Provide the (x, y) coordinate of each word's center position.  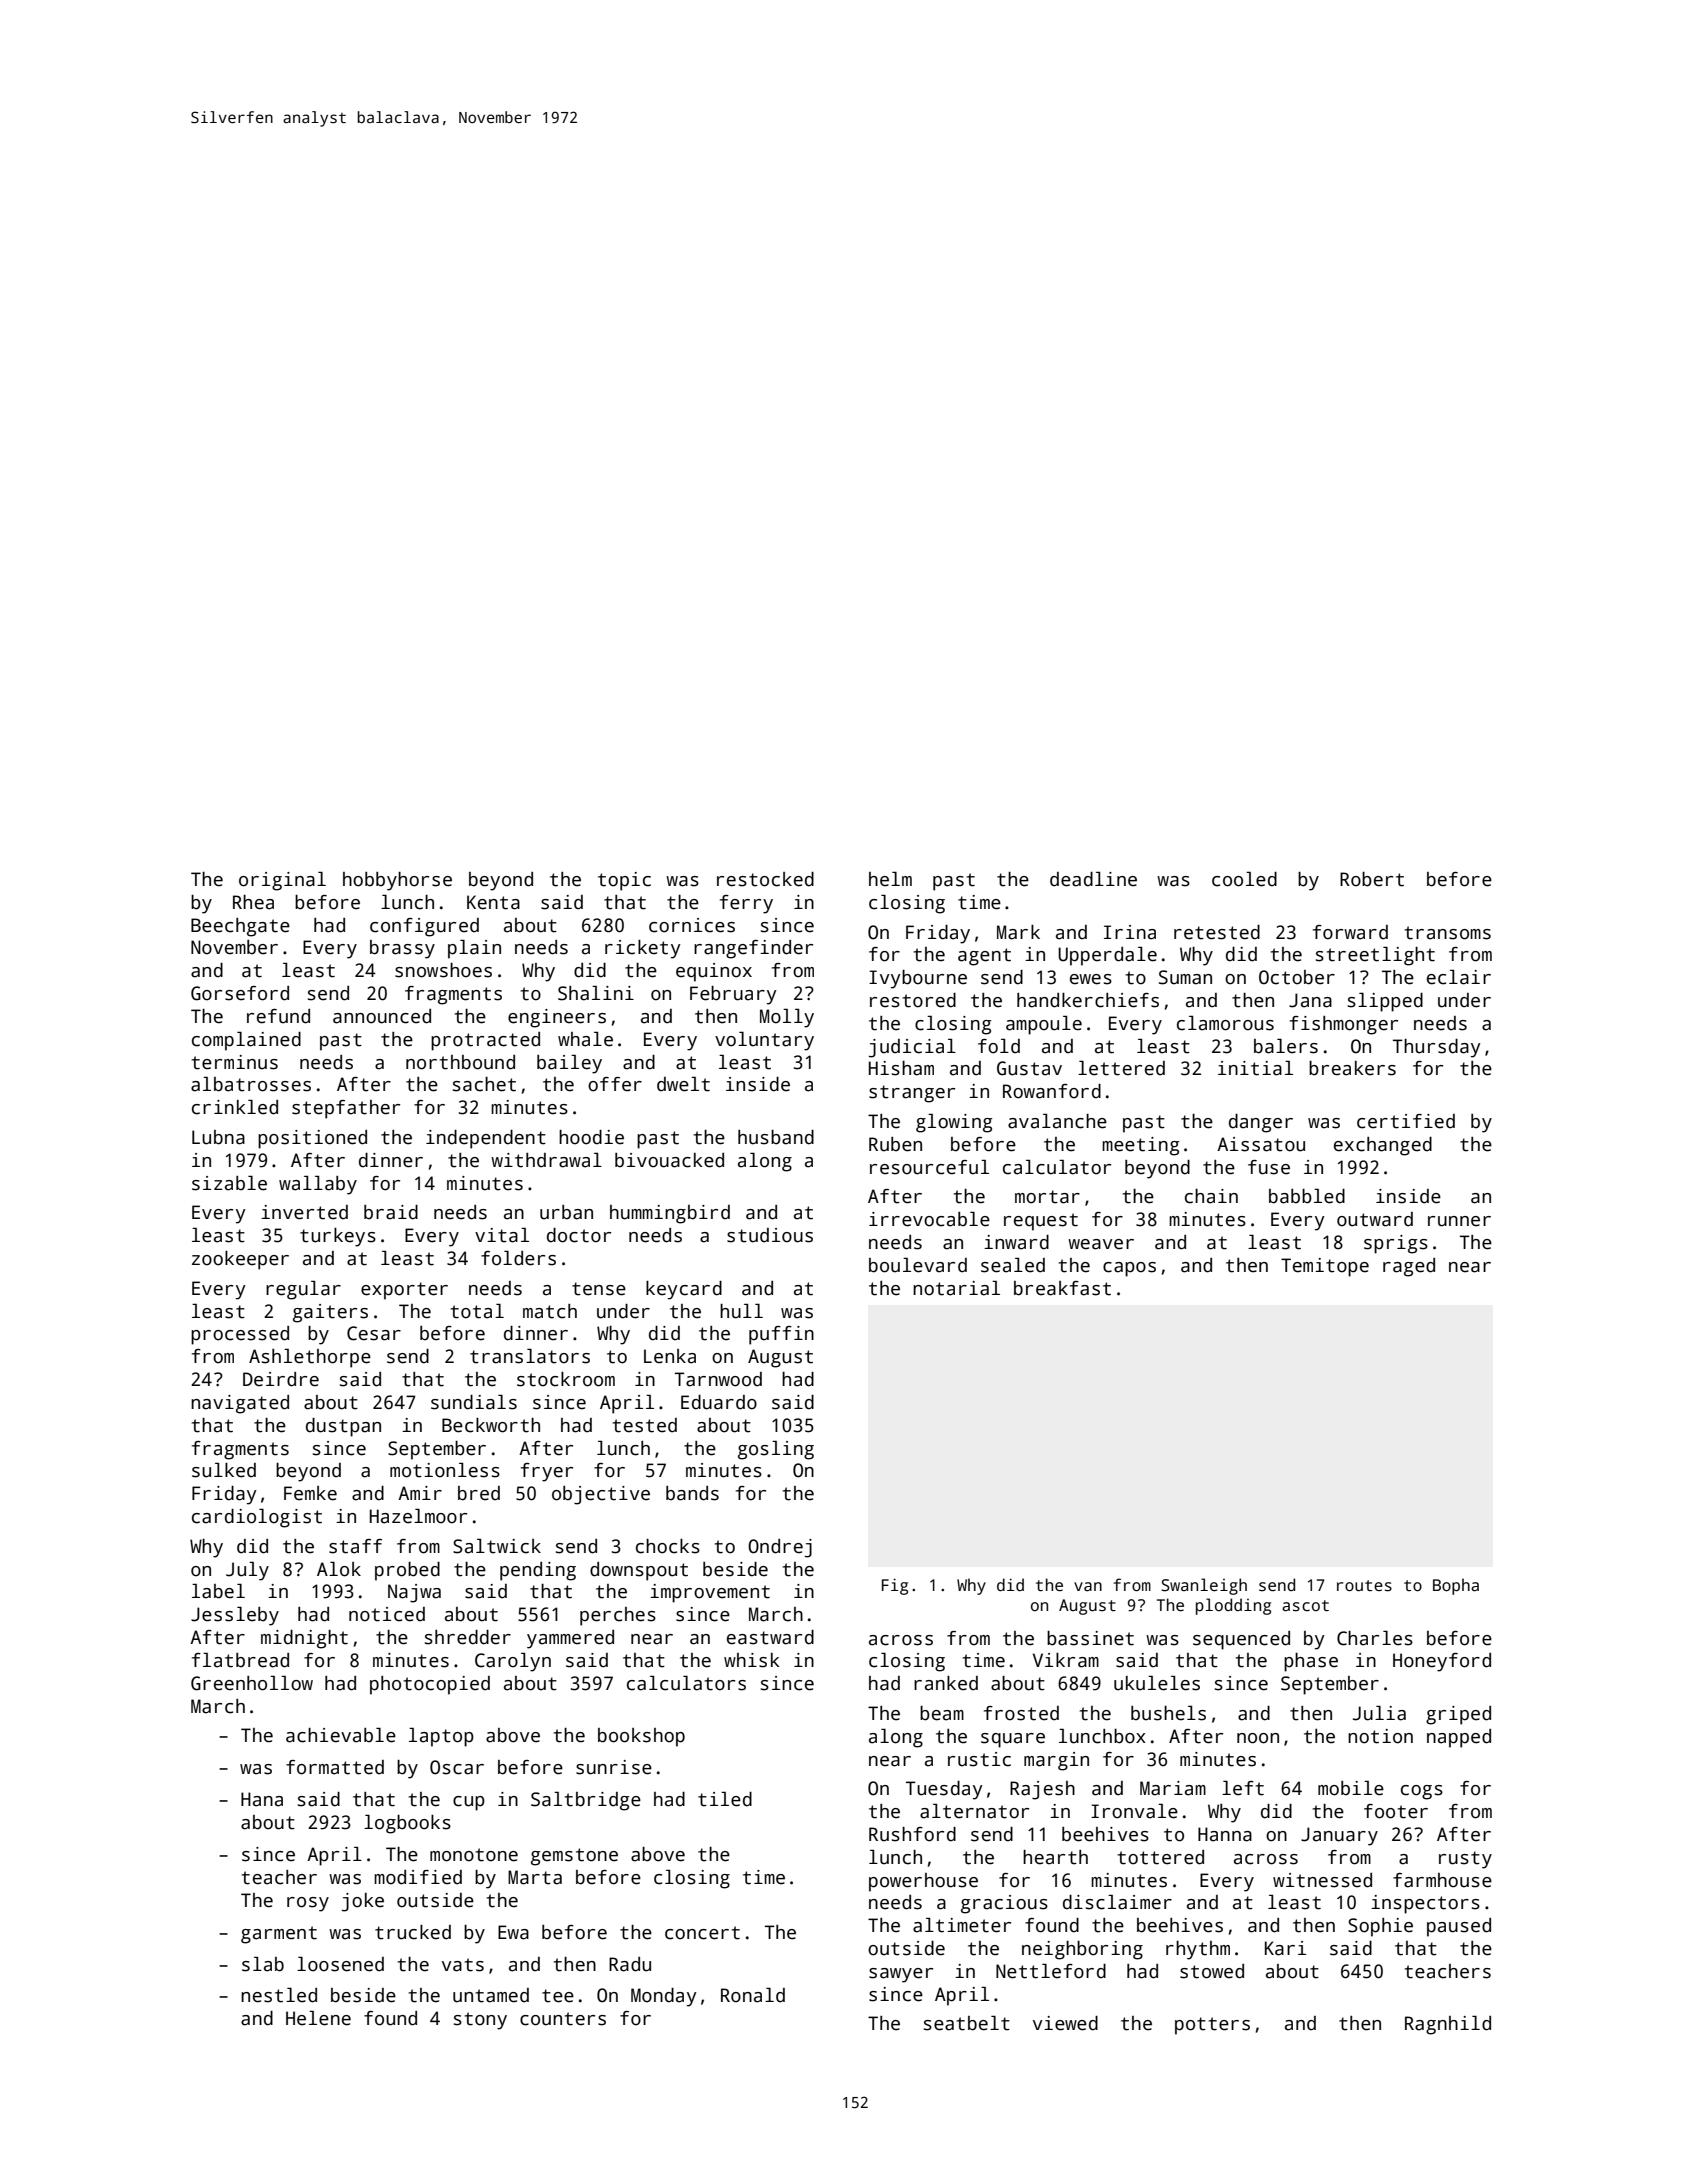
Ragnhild (1448, 2025)
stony (480, 2021)
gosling (776, 1450)
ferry (746, 904)
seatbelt (967, 2023)
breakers (1352, 1068)
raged (1409, 1267)
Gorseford (240, 993)
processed (240, 1335)
